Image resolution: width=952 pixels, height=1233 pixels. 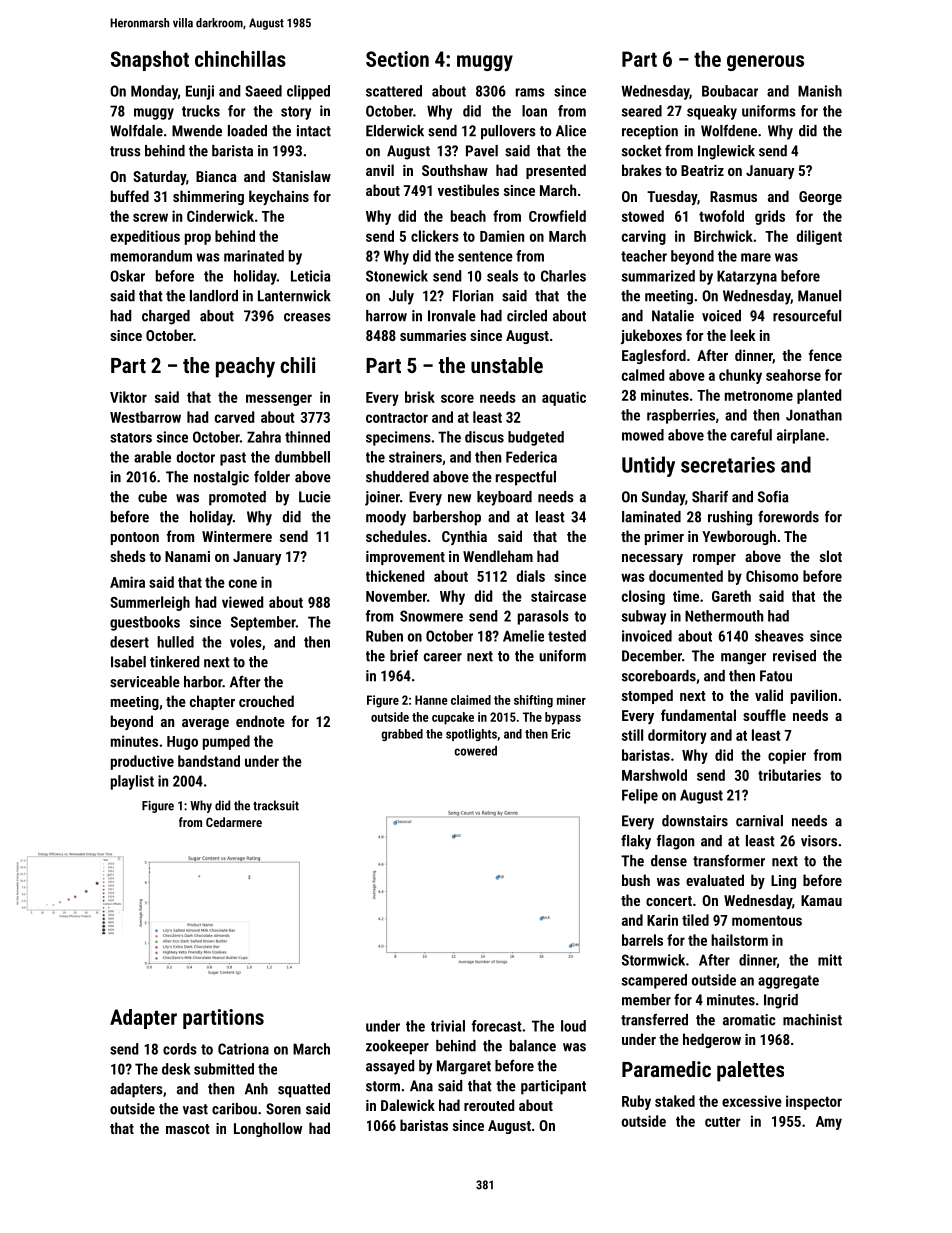 I want to click on Snapshot, so click(x=150, y=61).
